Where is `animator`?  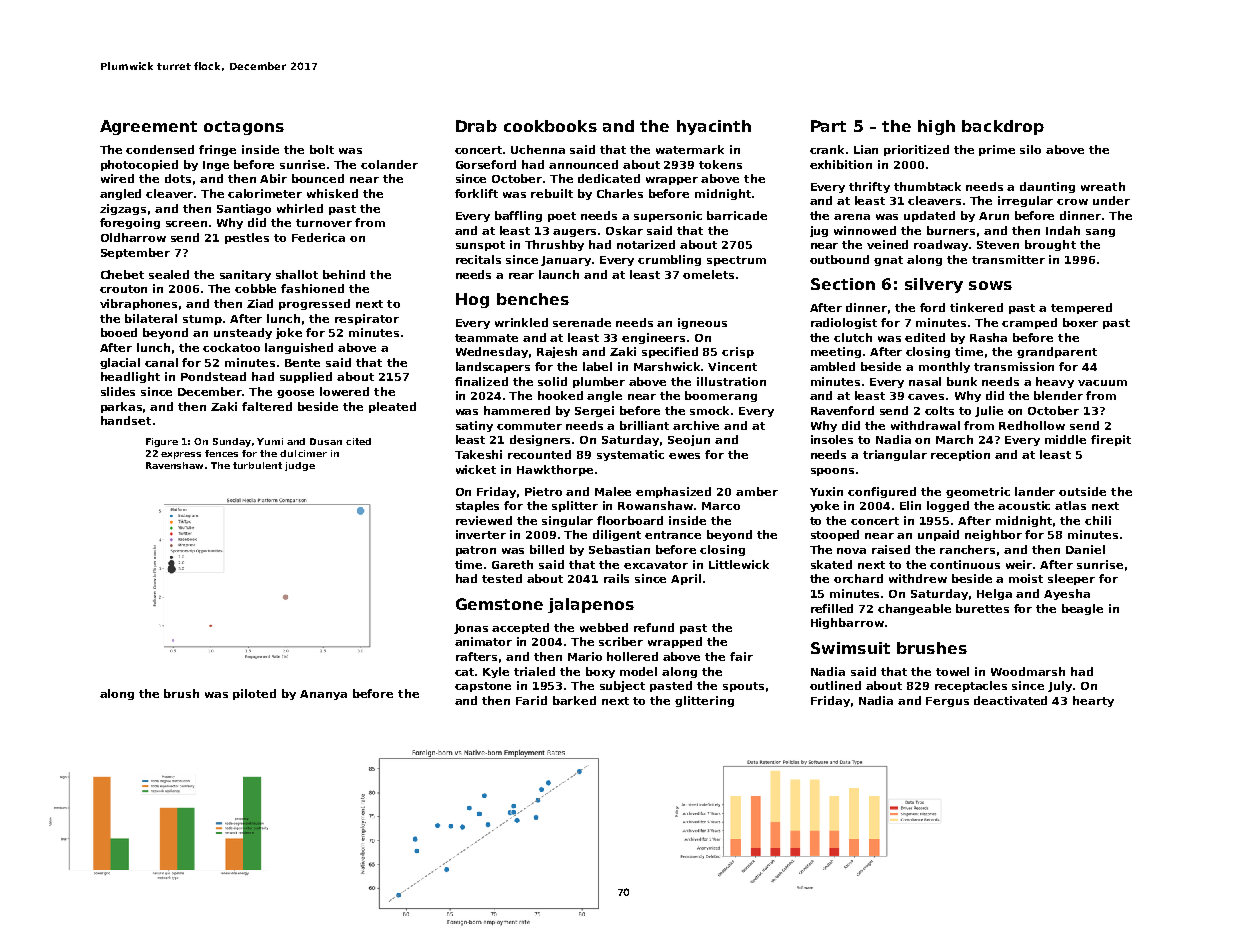
animator is located at coordinates (483, 641).
